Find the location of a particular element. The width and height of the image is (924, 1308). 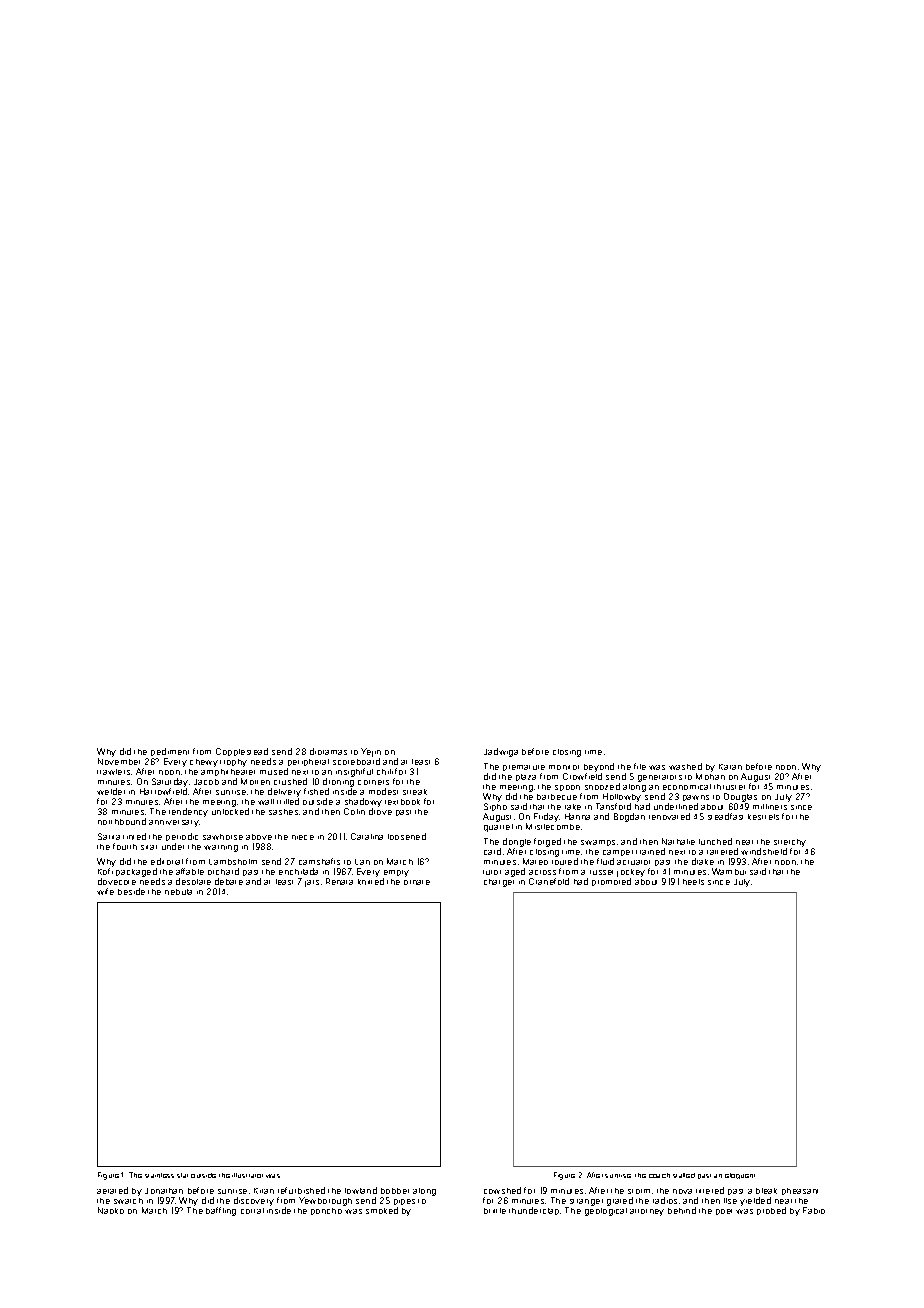

promoted is located at coordinates (611, 882).
